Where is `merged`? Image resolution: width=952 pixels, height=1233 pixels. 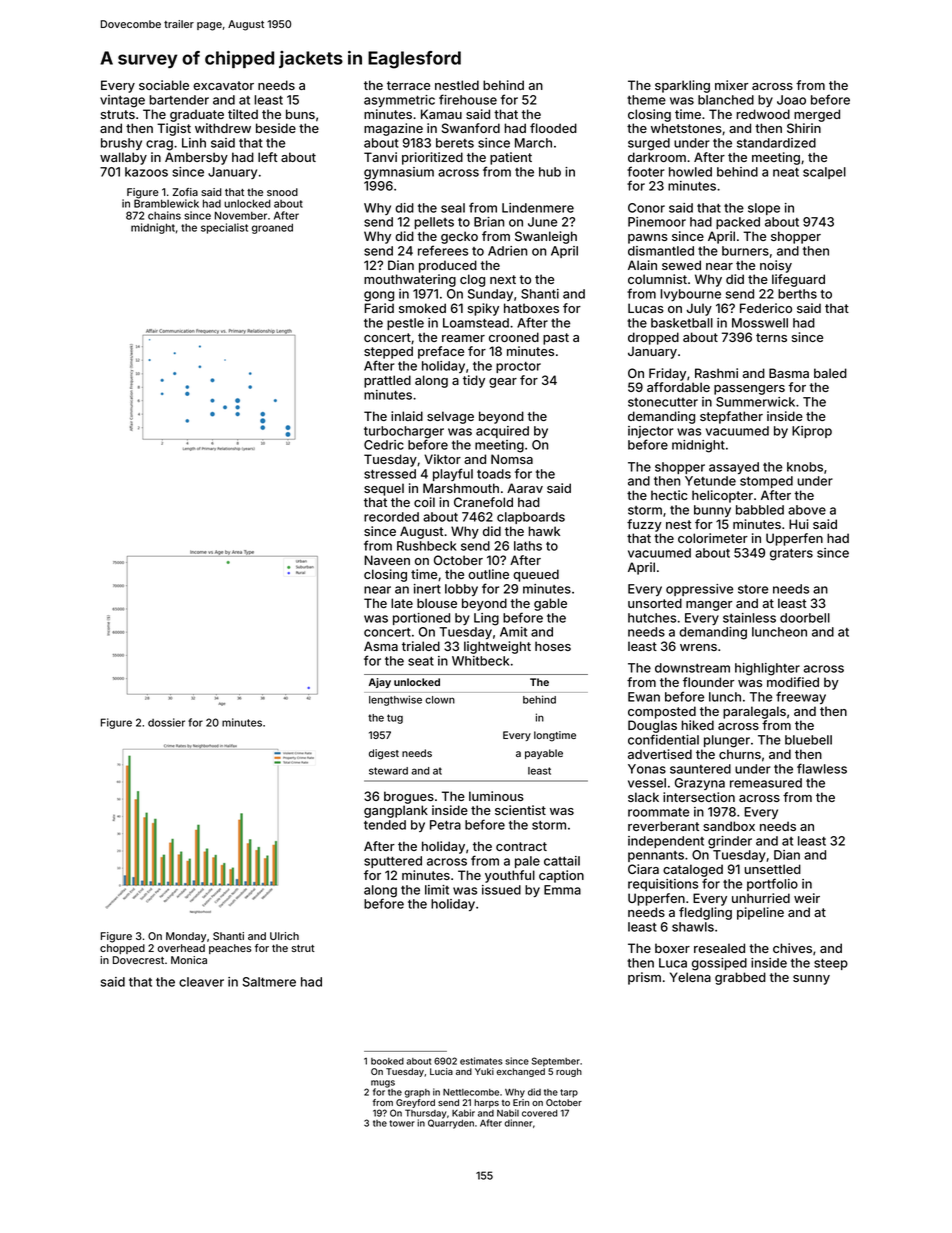
merged is located at coordinates (817, 115).
